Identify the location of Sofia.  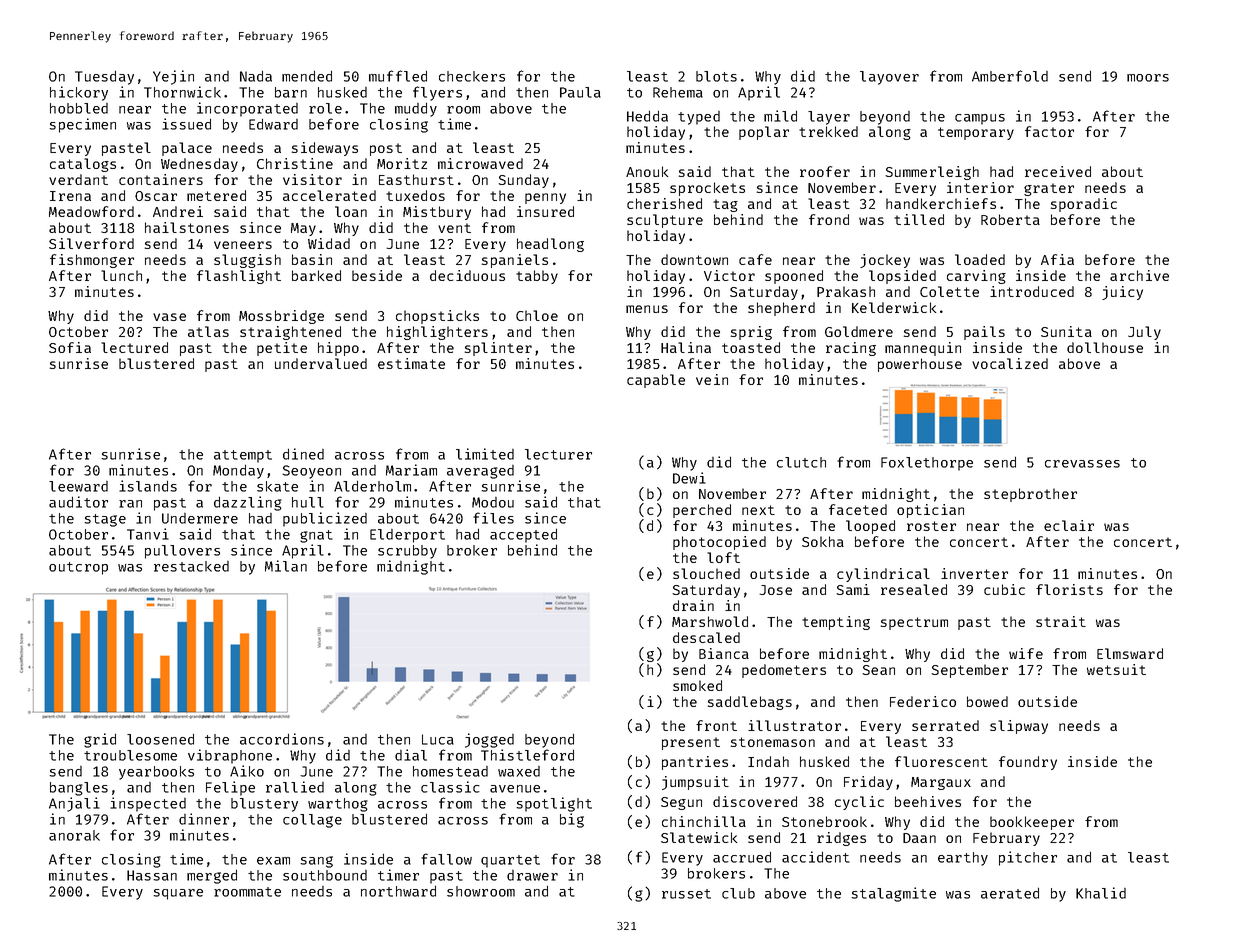
(70, 347).
